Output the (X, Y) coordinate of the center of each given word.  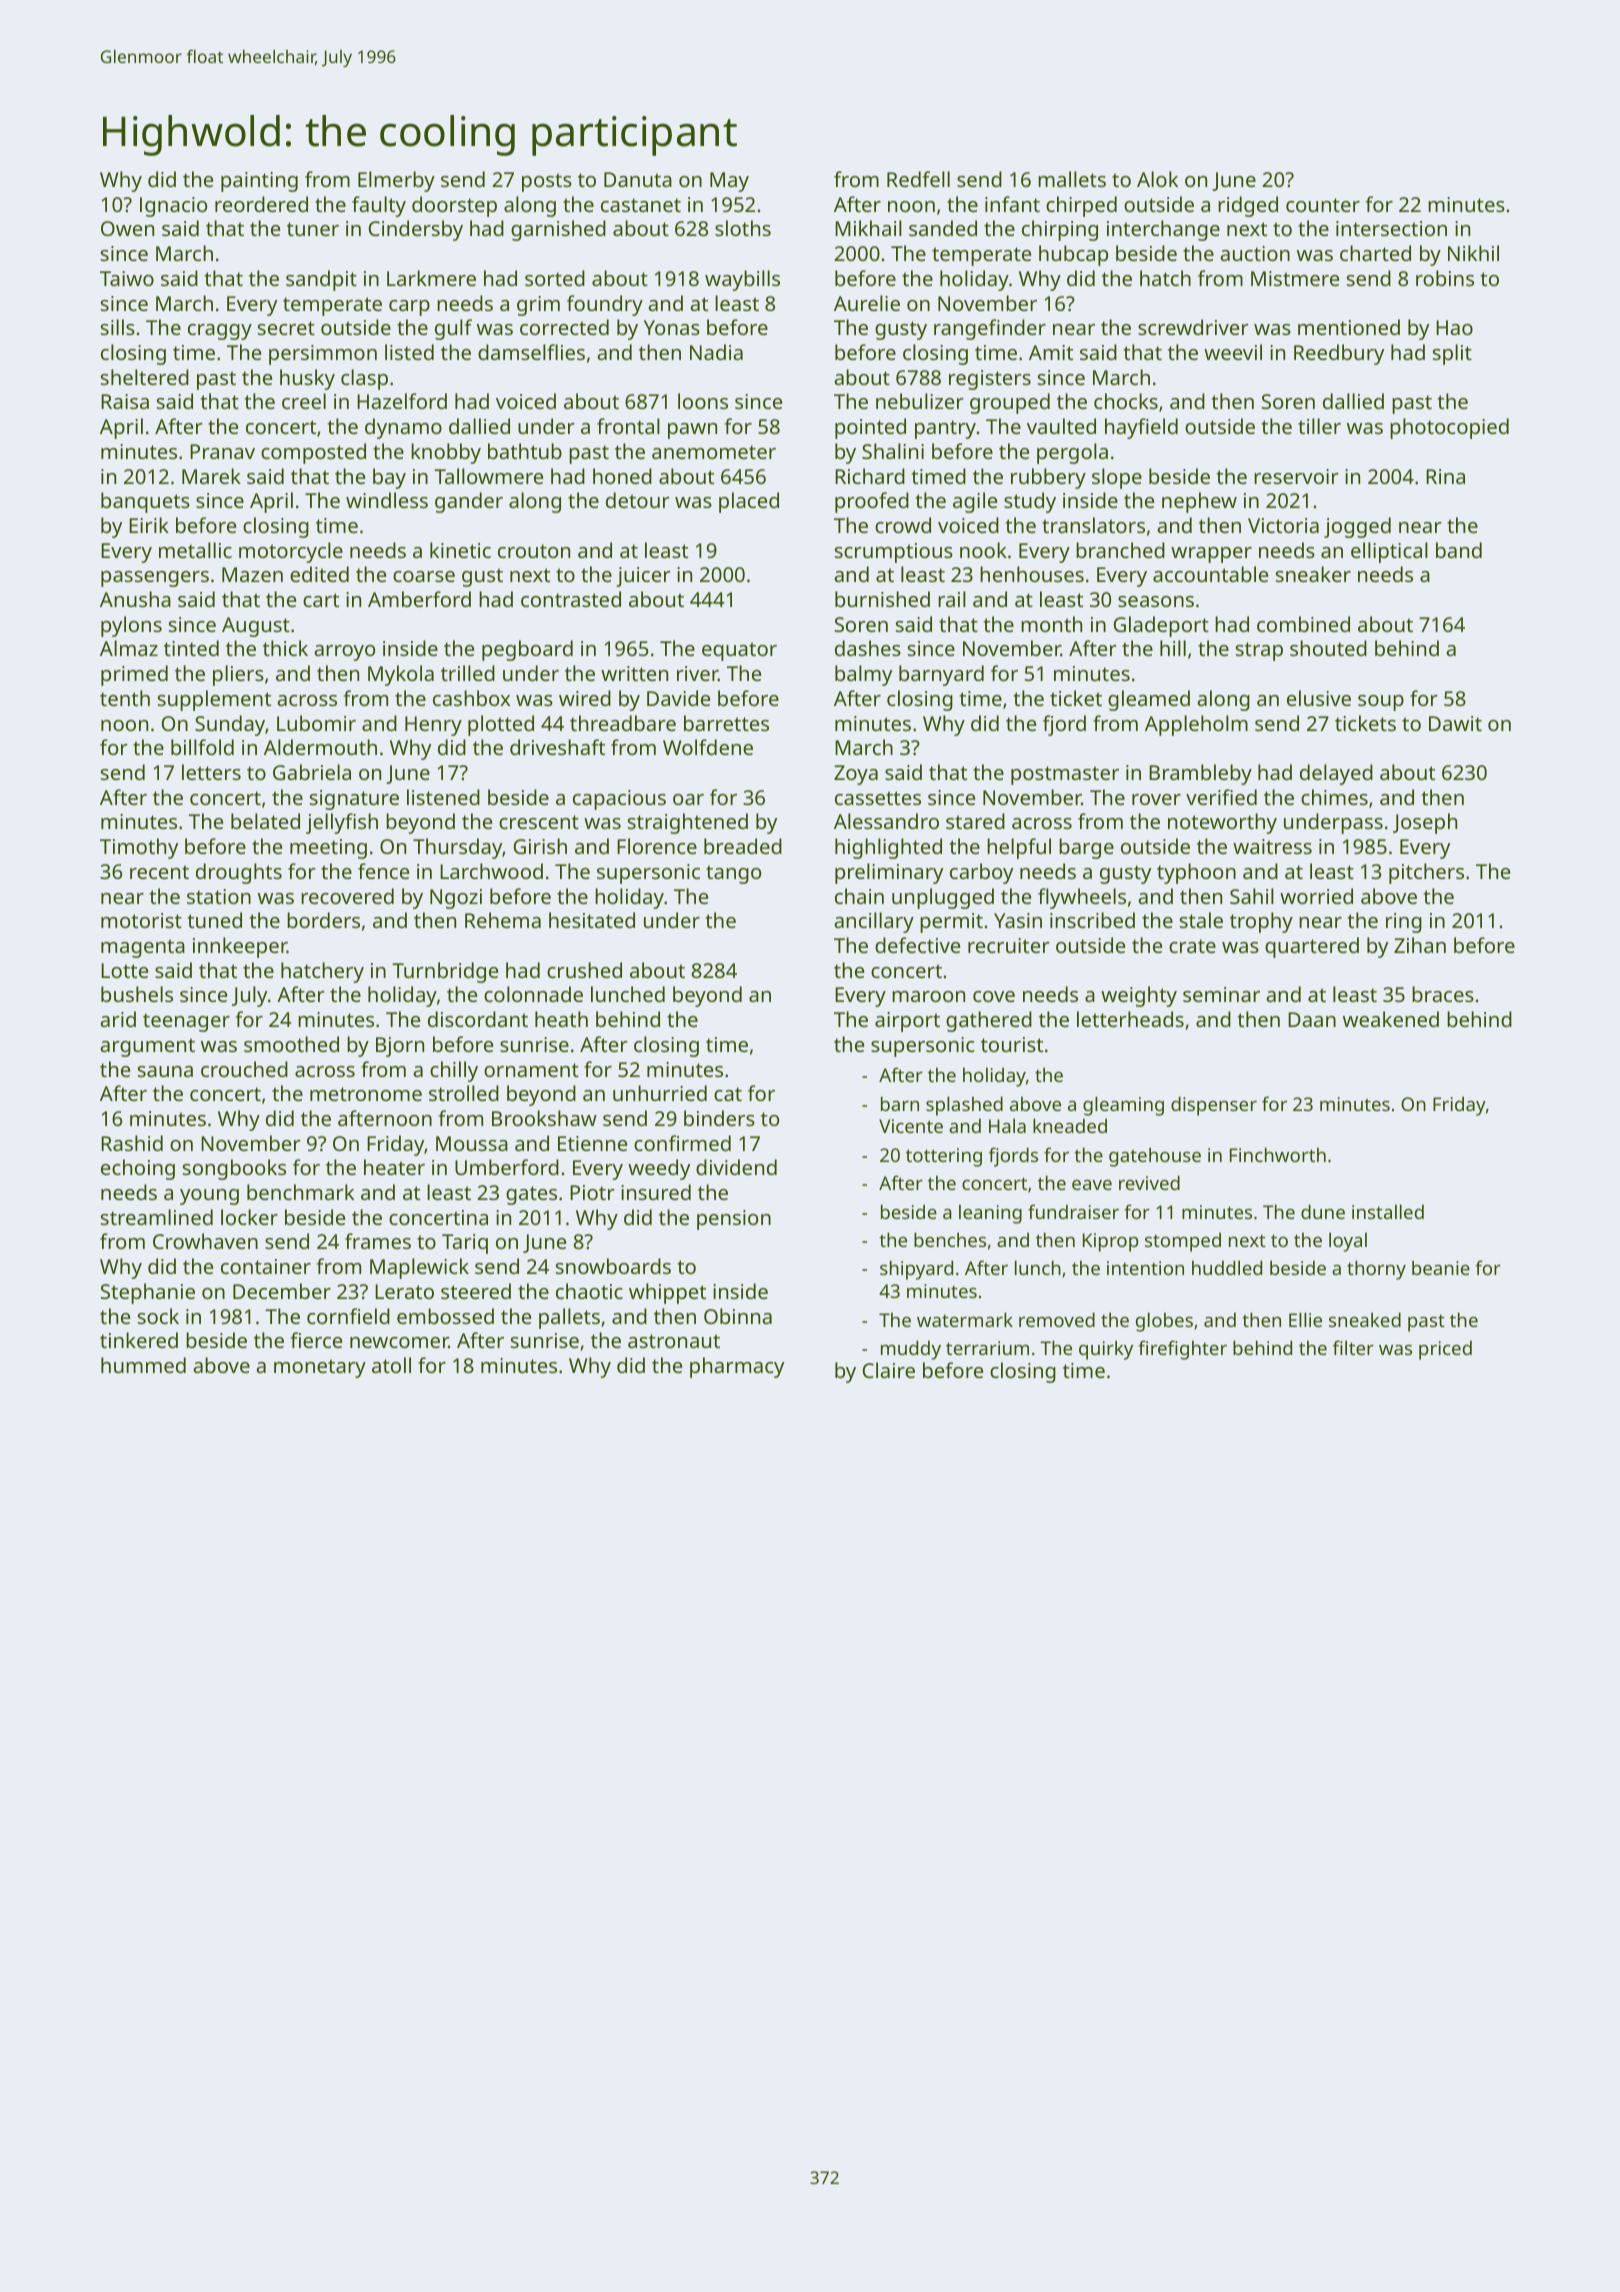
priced (1445, 1350)
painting (259, 182)
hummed (143, 1365)
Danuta (638, 179)
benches (950, 1239)
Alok (1157, 179)
